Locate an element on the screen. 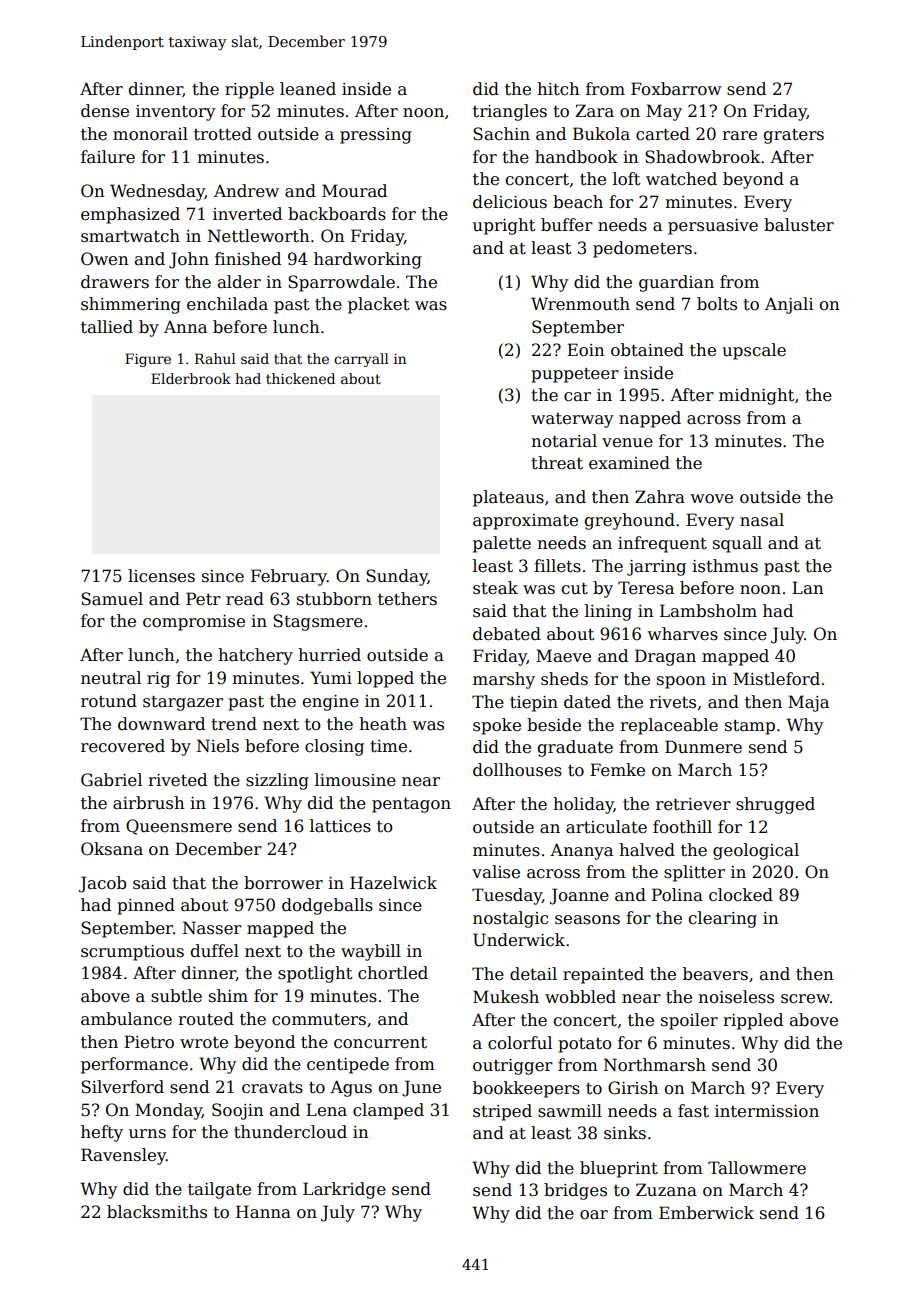  triangles is located at coordinates (510, 112).
